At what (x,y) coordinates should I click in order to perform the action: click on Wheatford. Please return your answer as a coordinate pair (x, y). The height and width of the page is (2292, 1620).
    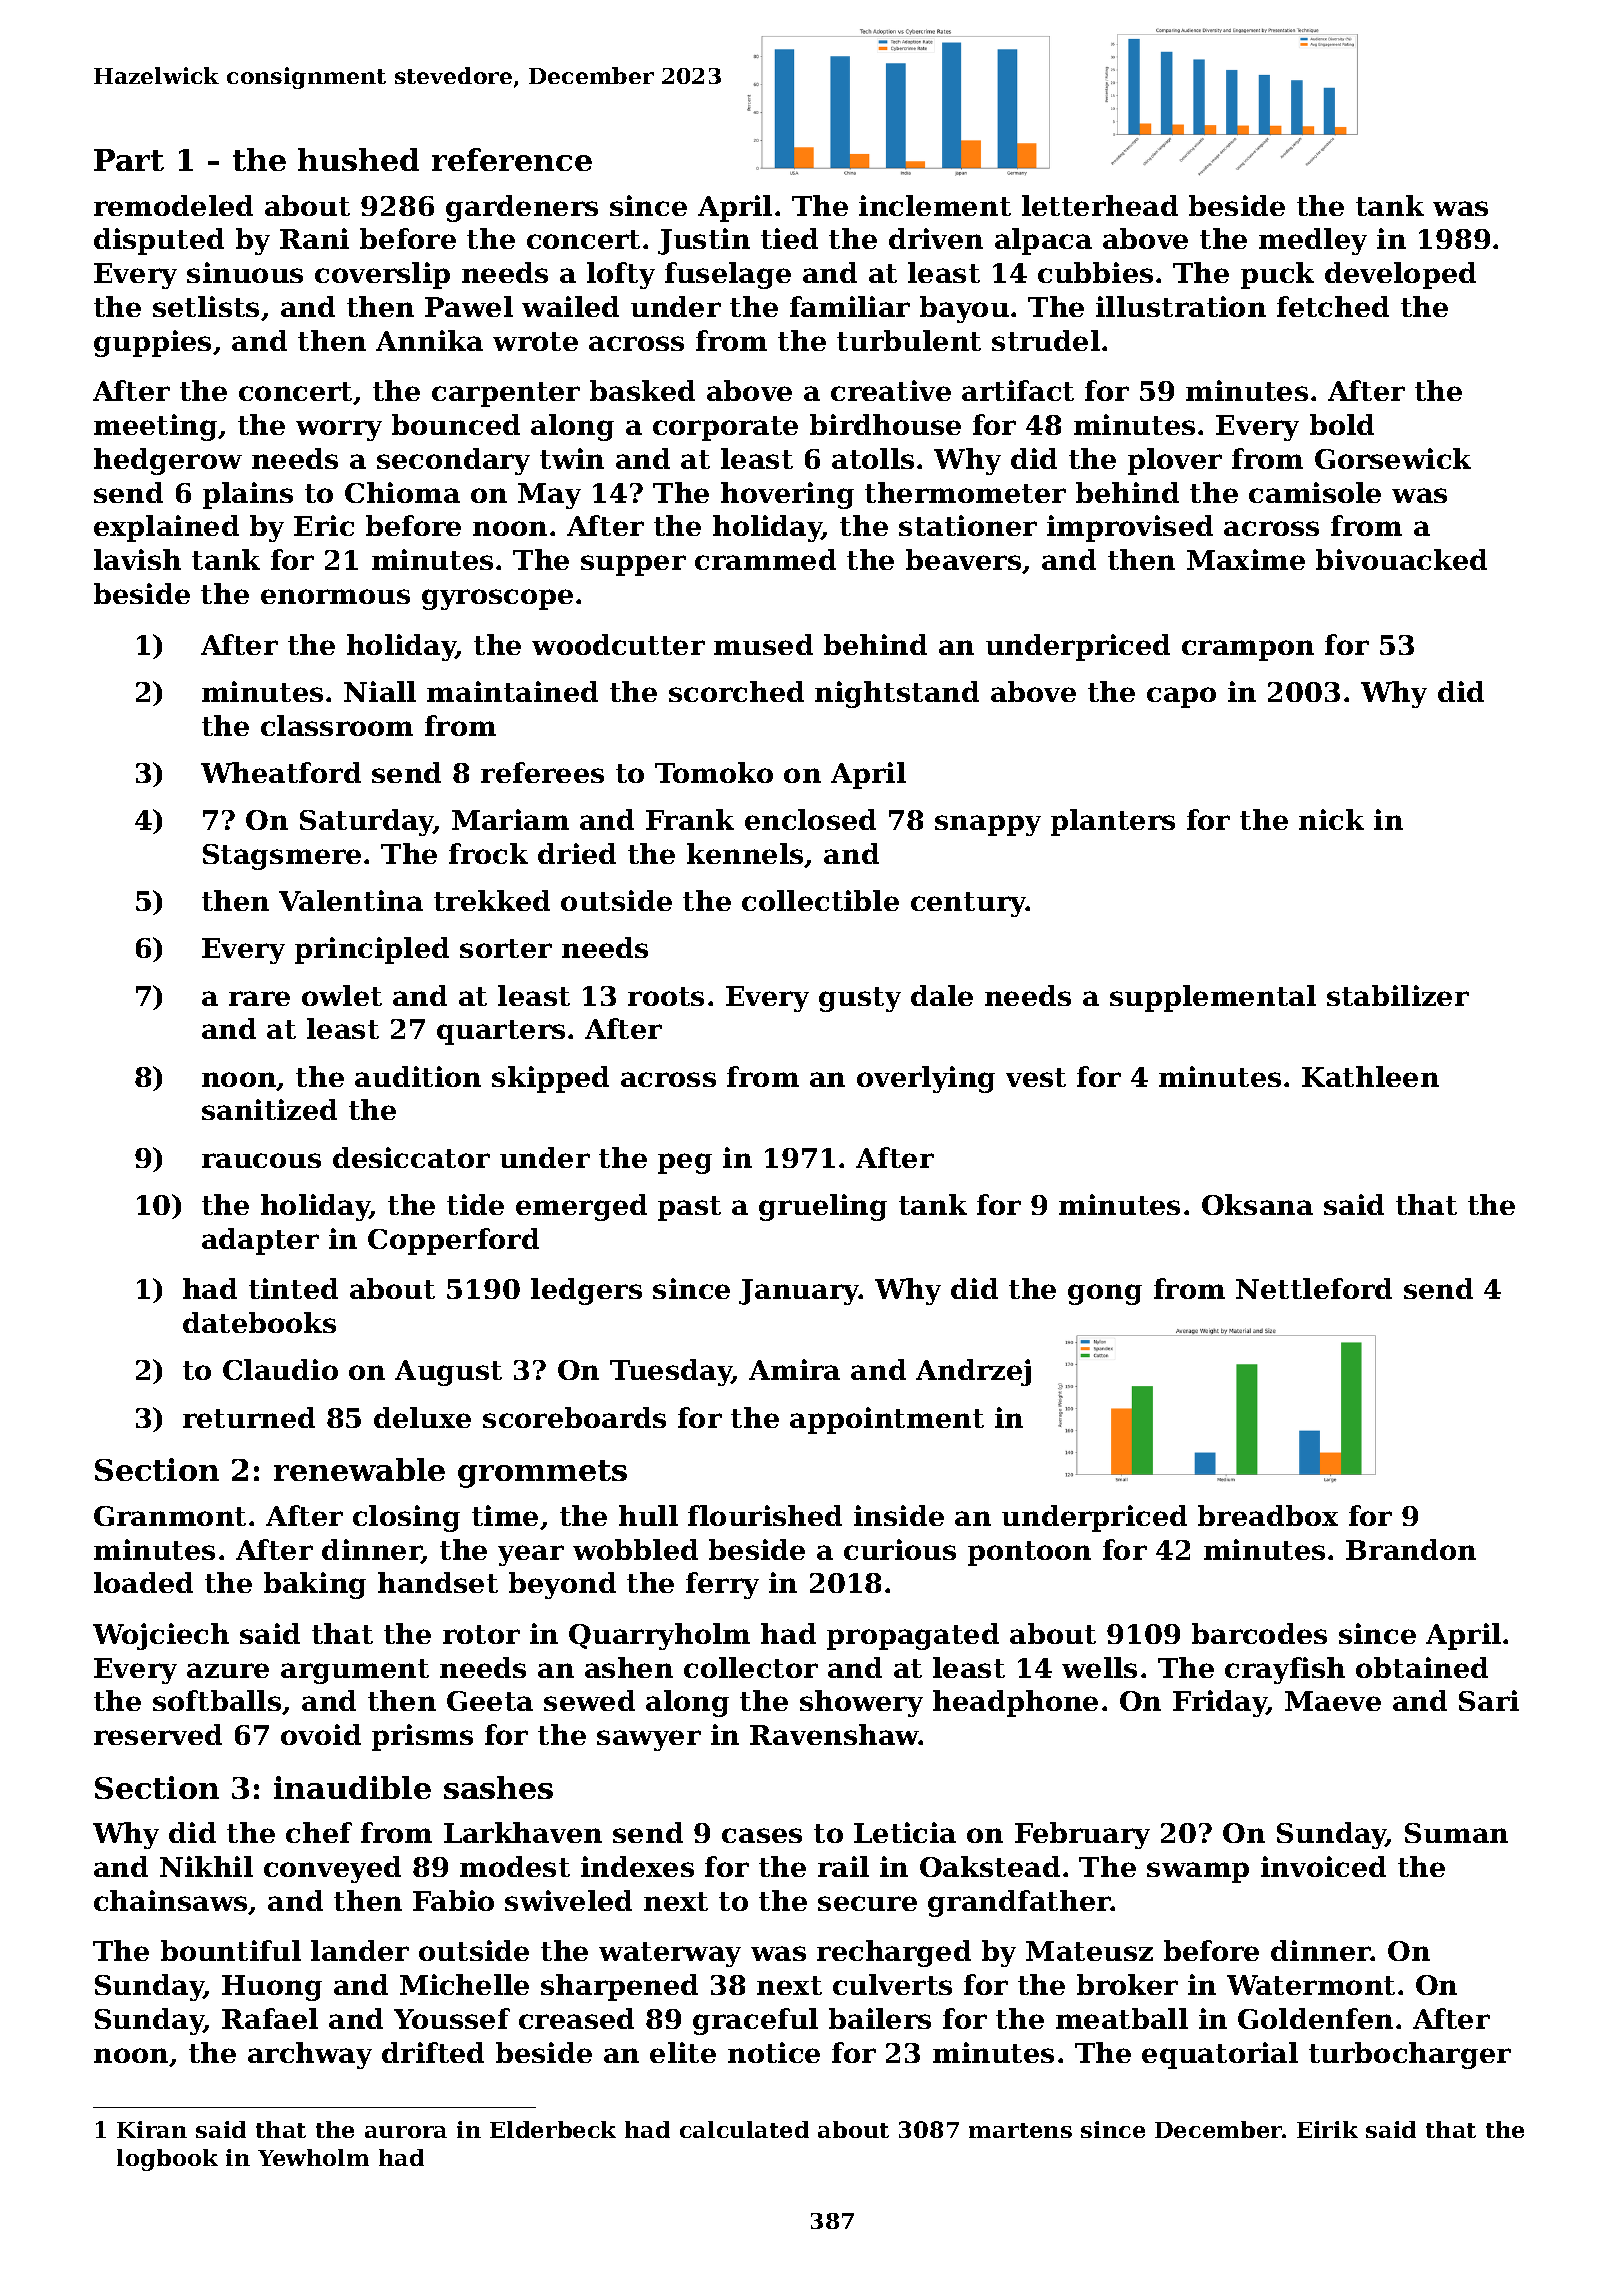
    Looking at the image, I should click on (281, 772).
